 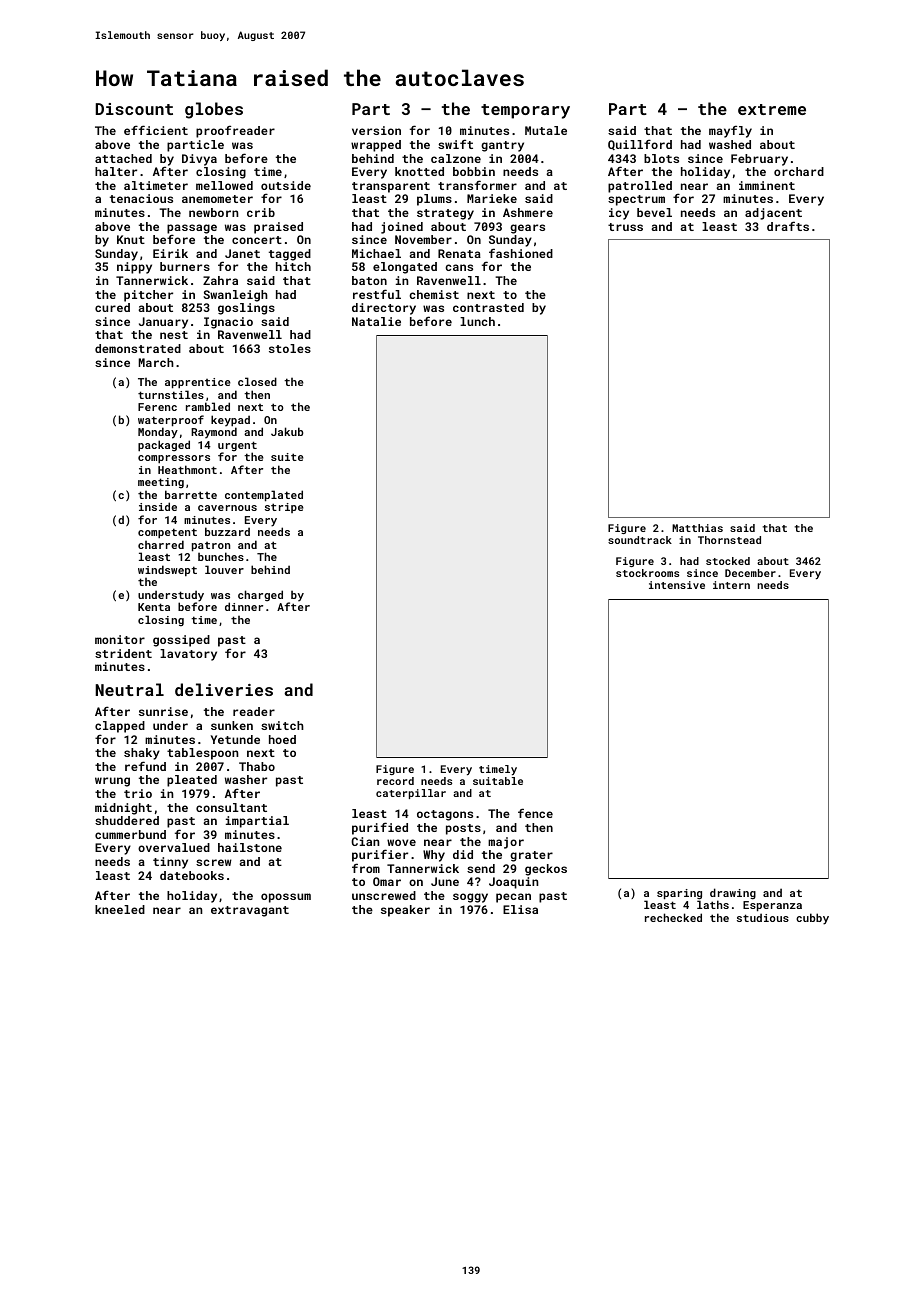 I want to click on demonstrated, so click(x=138, y=348).
